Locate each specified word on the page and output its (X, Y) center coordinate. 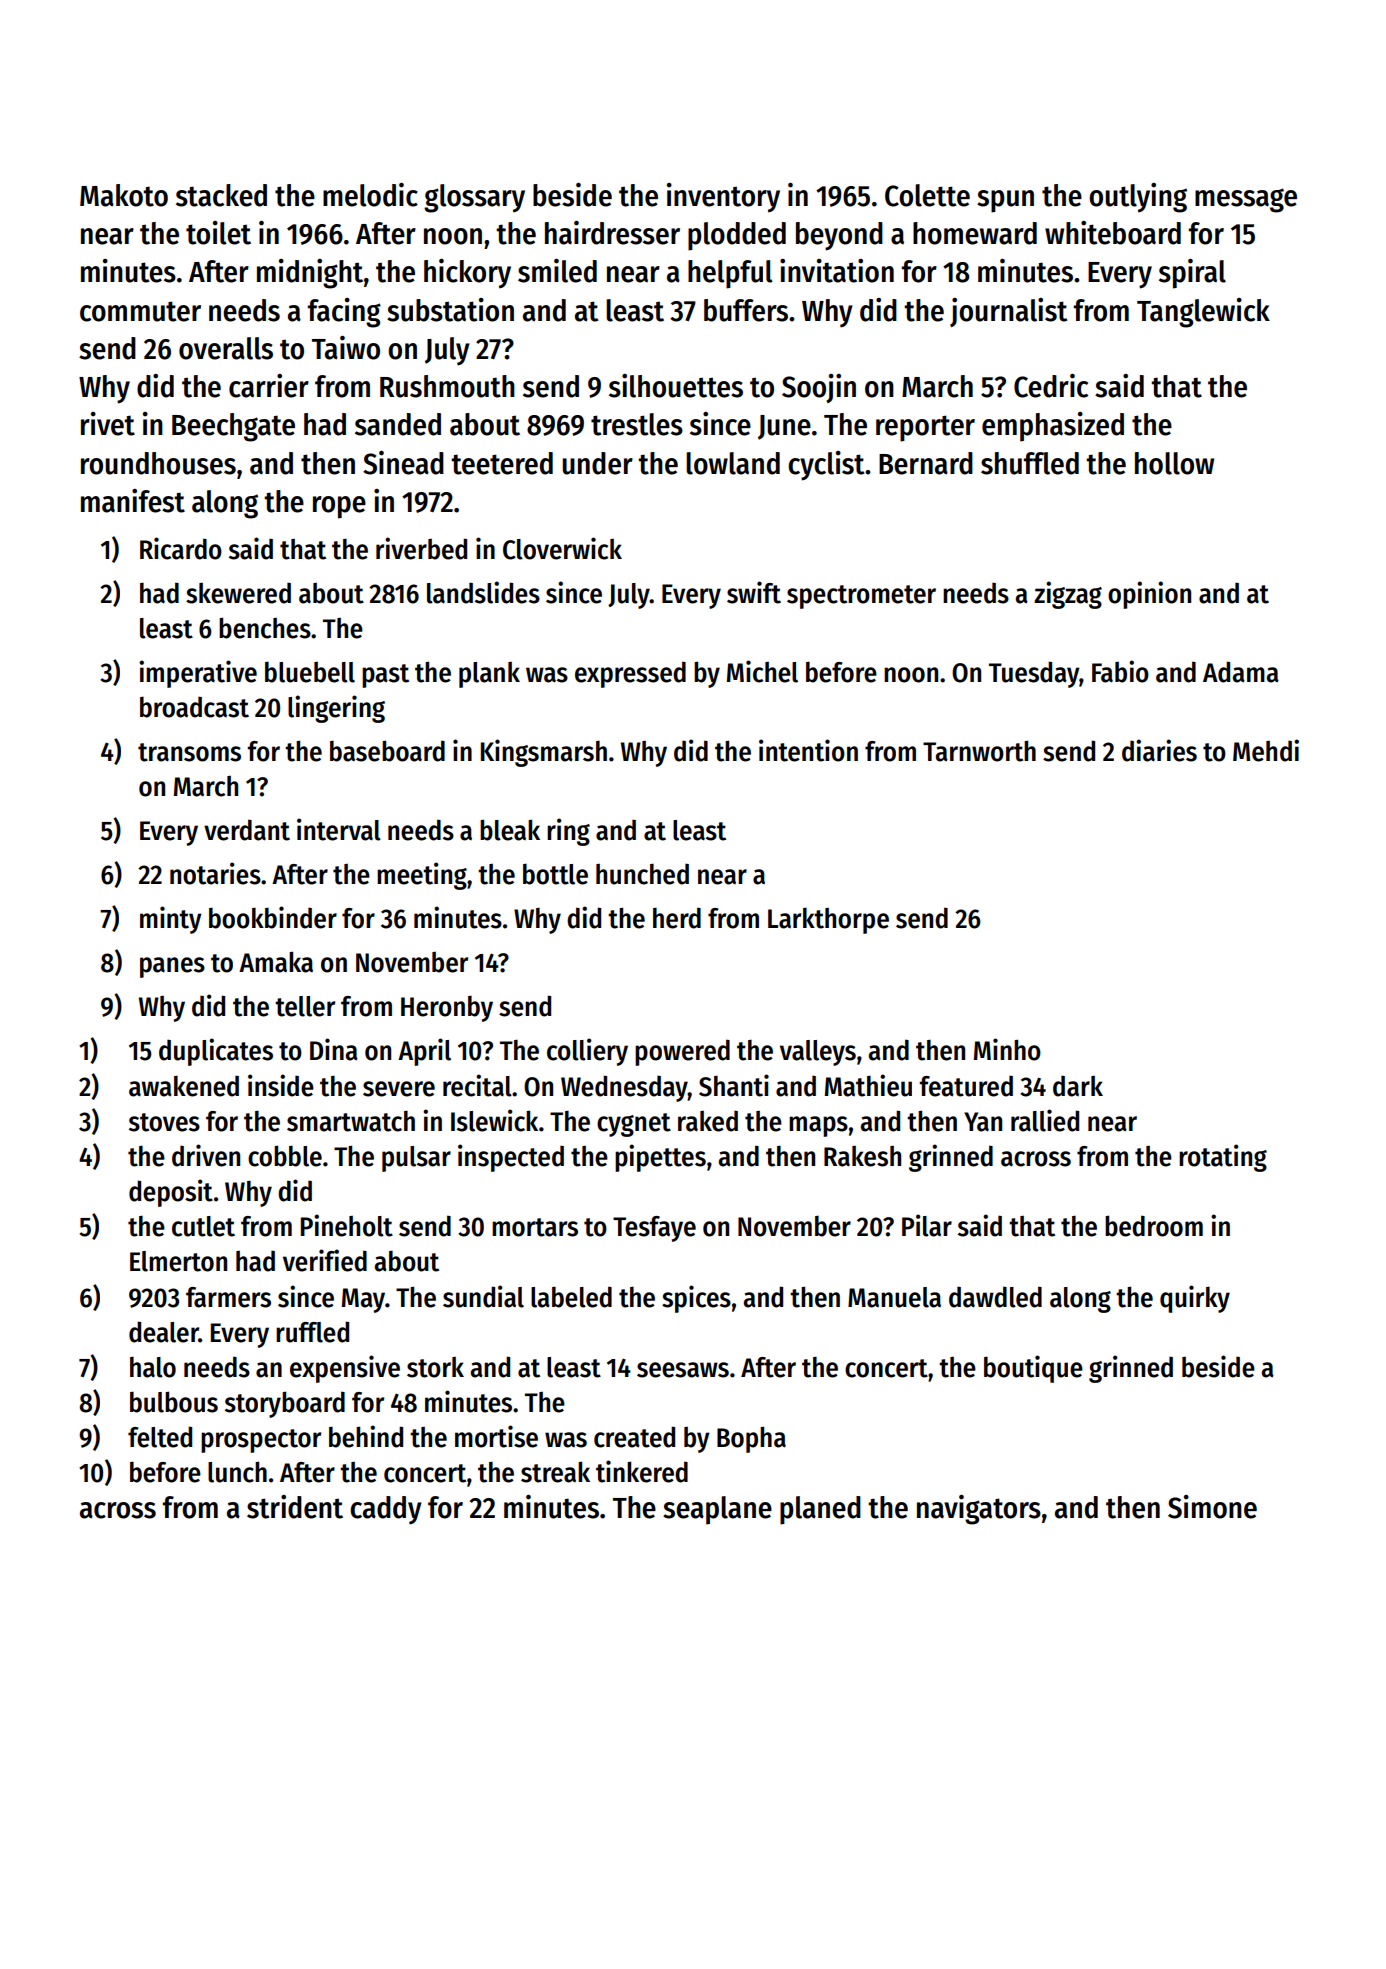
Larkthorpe (828, 920)
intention (808, 750)
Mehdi (1266, 750)
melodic (370, 195)
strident (295, 1507)
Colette (927, 195)
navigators (979, 1510)
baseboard (387, 751)
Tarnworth (979, 751)
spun (1005, 201)
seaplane (717, 1510)
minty (171, 920)
